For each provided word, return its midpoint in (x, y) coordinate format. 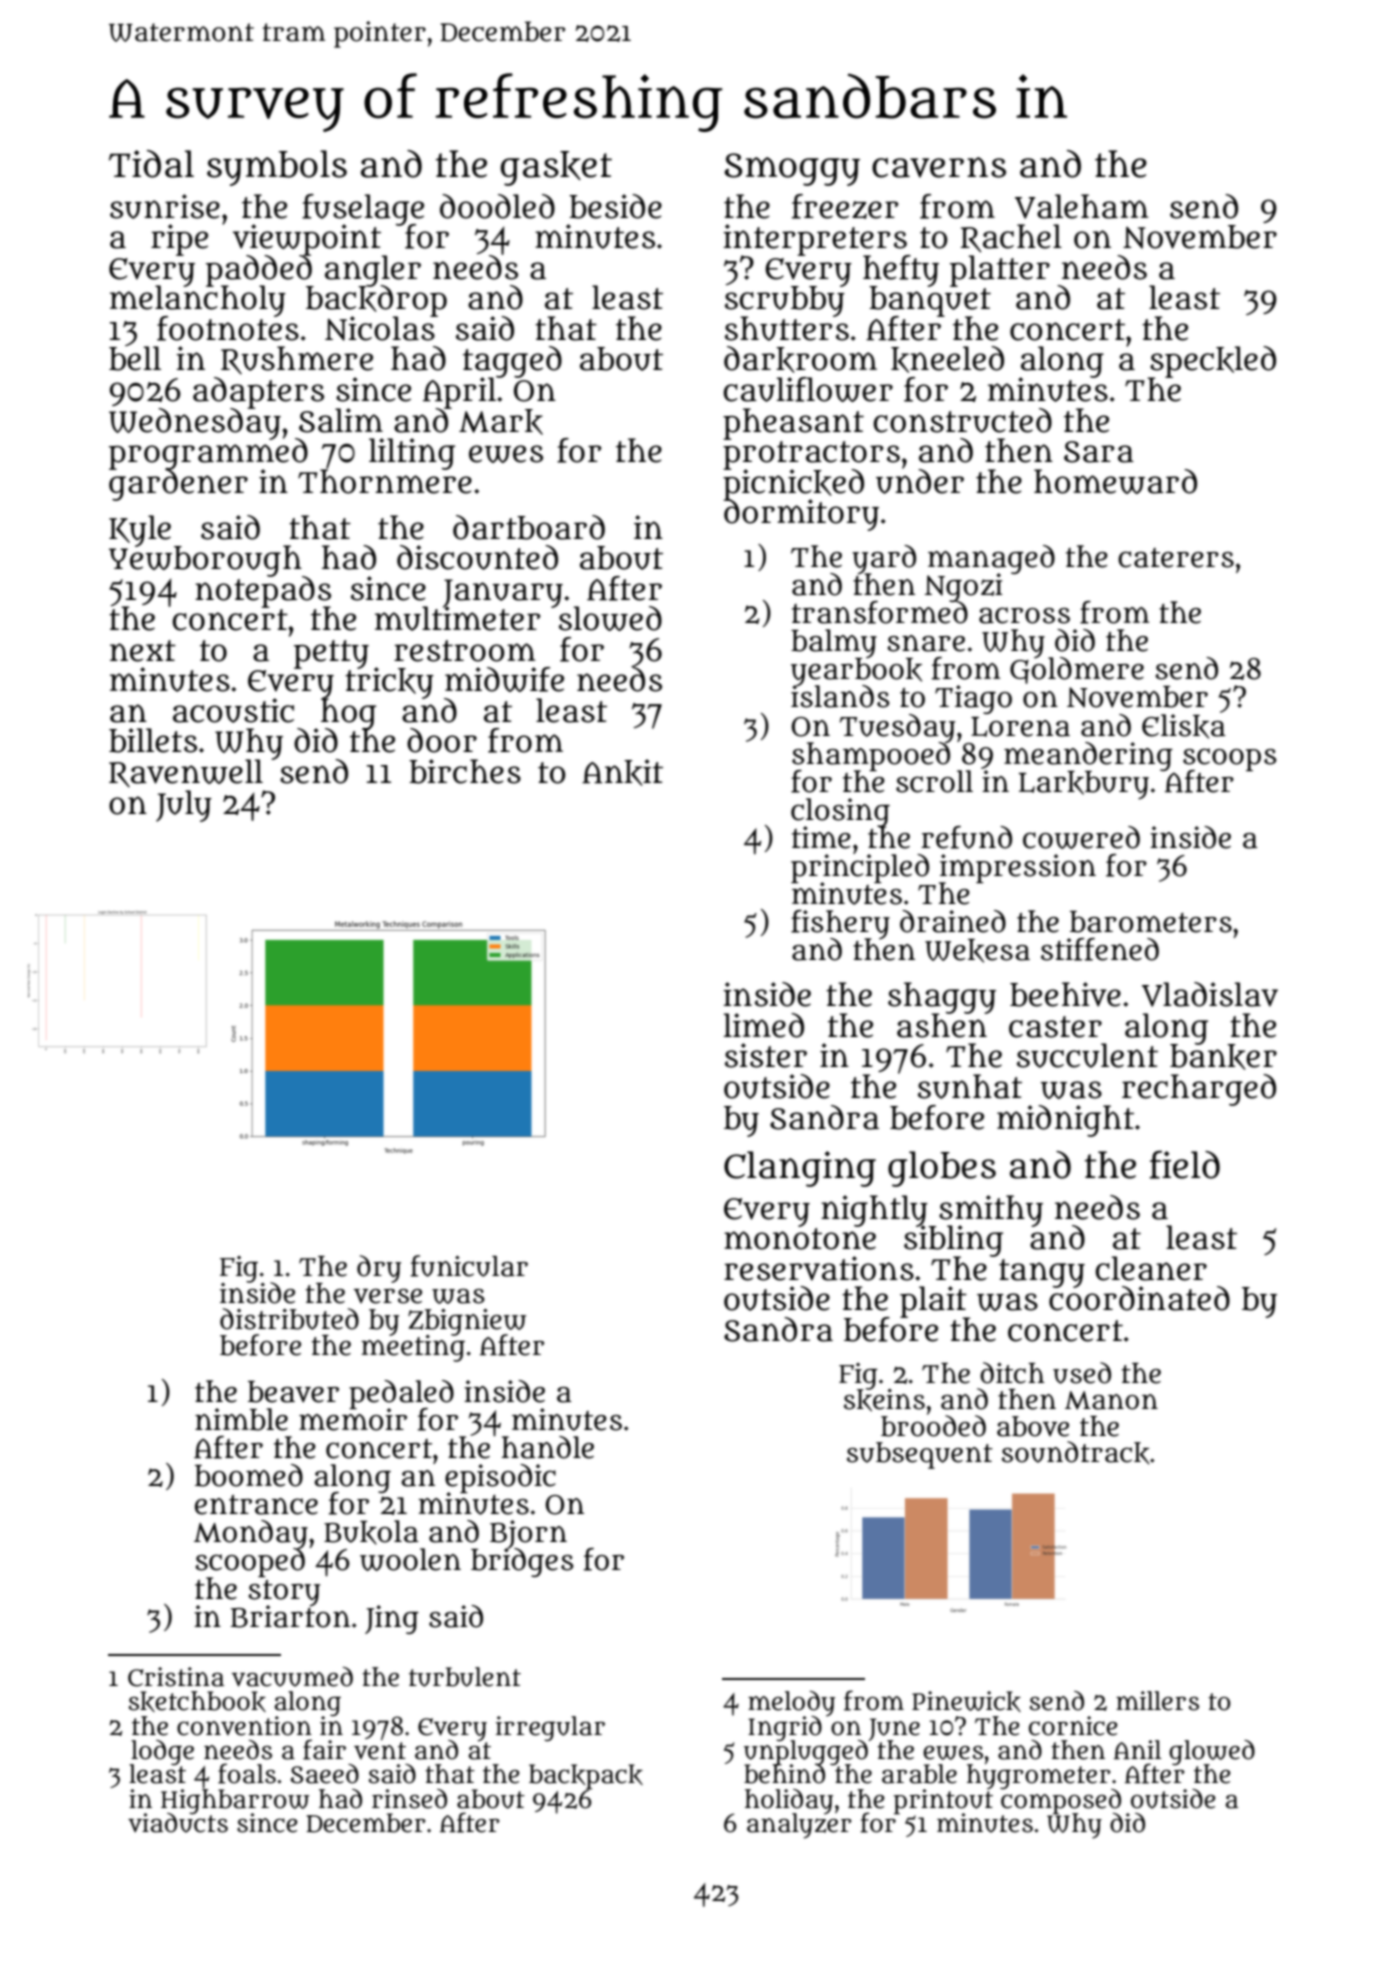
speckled (1212, 362)
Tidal (151, 164)
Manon (1111, 1400)
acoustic (233, 710)
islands (840, 697)
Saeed (325, 1774)
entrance (256, 1505)
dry (379, 1269)
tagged (512, 362)
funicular (469, 1266)
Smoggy (792, 169)
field (1184, 1164)
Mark (501, 422)
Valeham (1082, 206)
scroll (934, 781)
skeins (884, 1400)
